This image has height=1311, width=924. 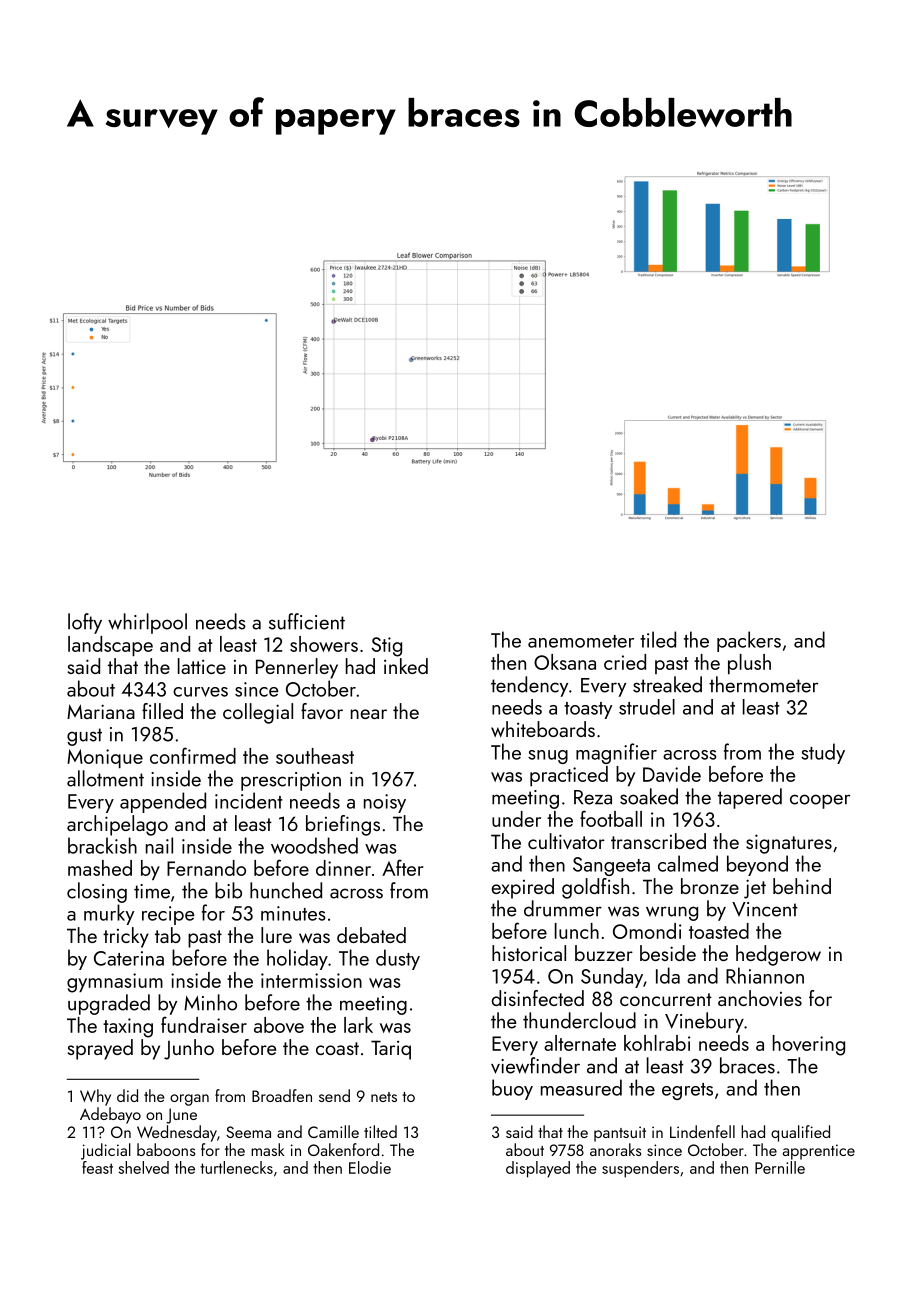 I want to click on plush, so click(x=749, y=664).
